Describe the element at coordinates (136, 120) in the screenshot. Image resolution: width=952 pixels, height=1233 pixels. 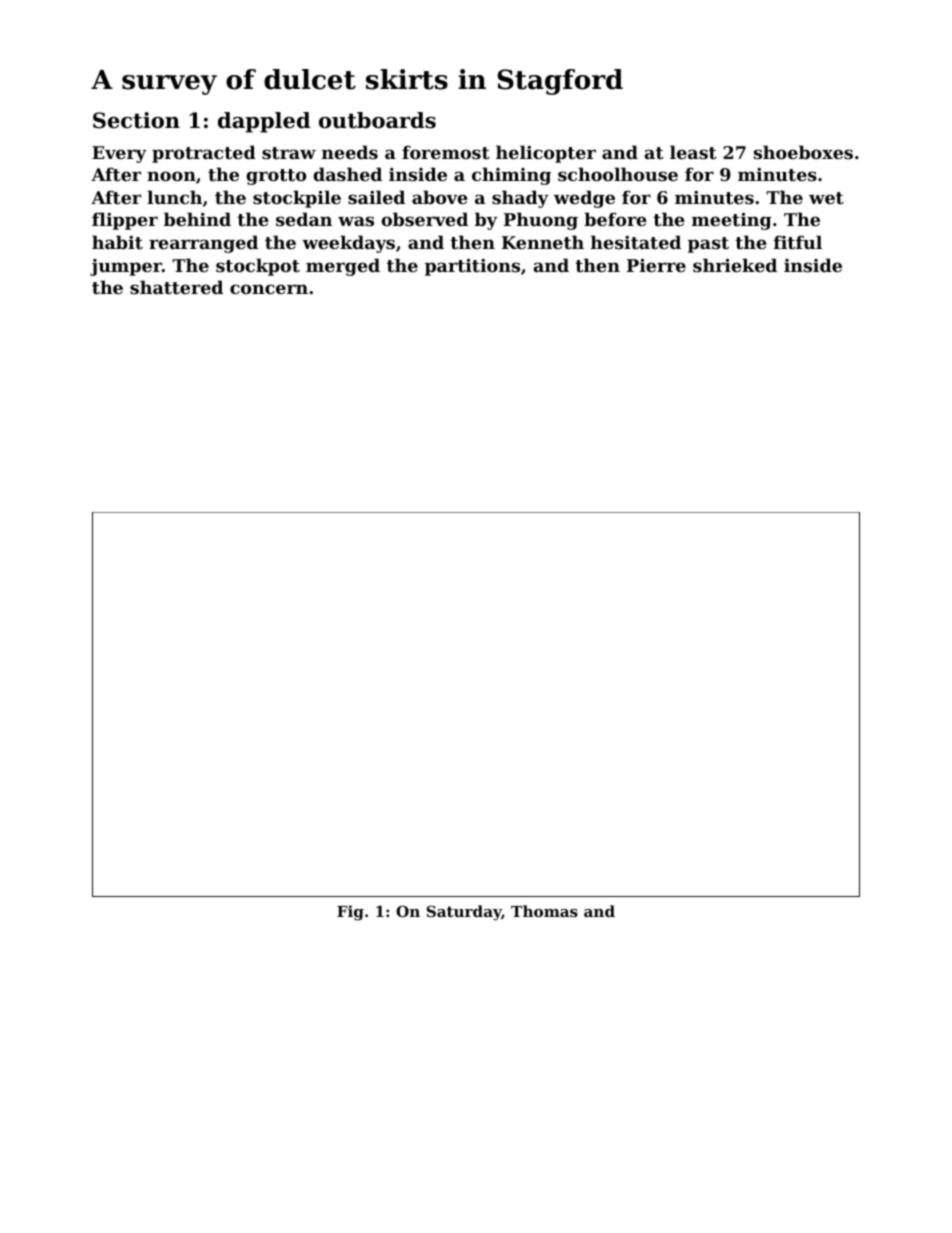
I see `Section` at that location.
